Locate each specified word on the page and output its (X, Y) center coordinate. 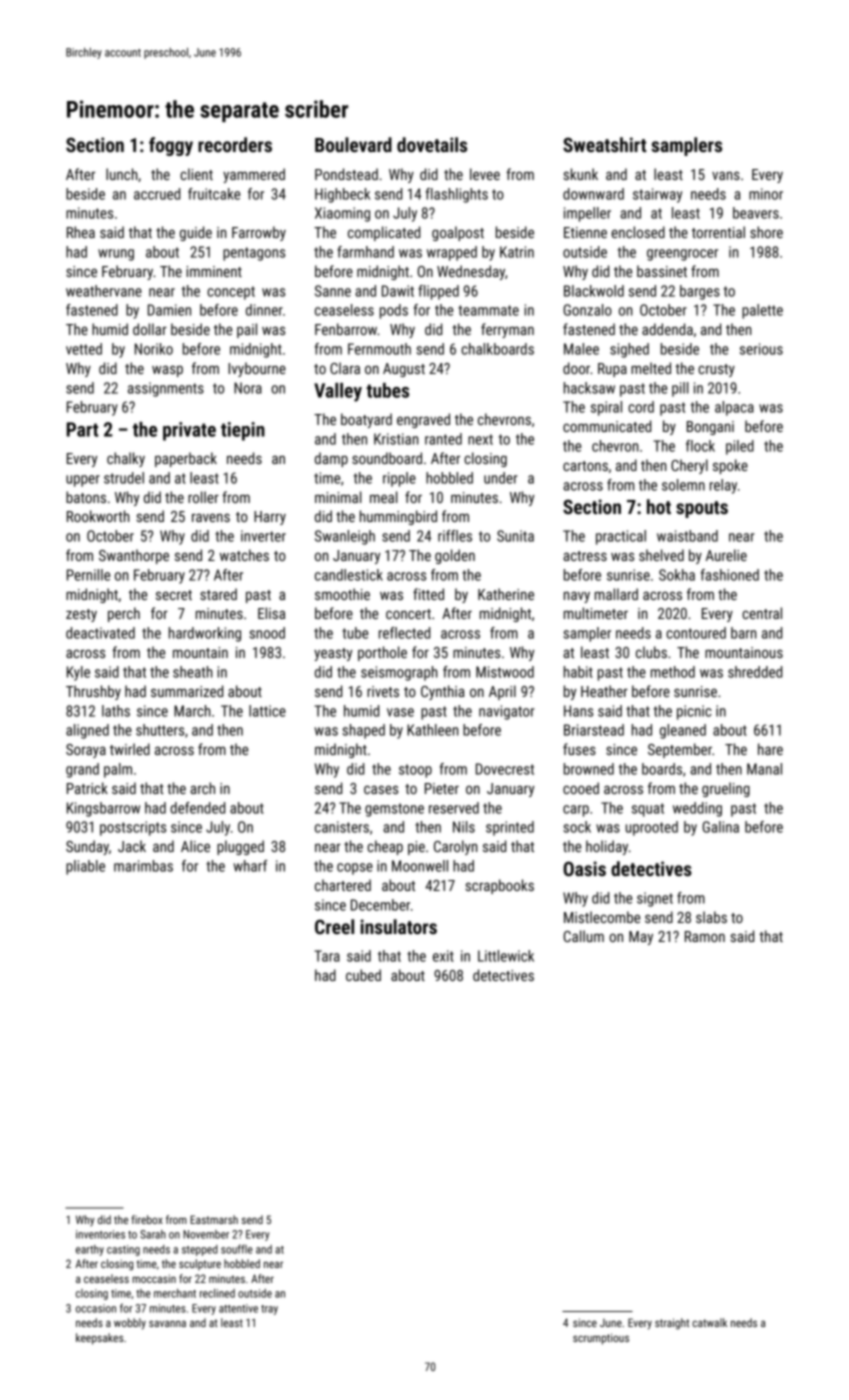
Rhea (81, 232)
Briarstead (594, 730)
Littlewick (506, 956)
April (502, 692)
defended (197, 808)
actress (585, 556)
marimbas (143, 866)
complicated (384, 233)
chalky (126, 459)
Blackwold (594, 291)
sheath (192, 672)
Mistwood (505, 672)
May (641, 938)
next (480, 439)
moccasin (154, 1278)
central (762, 613)
